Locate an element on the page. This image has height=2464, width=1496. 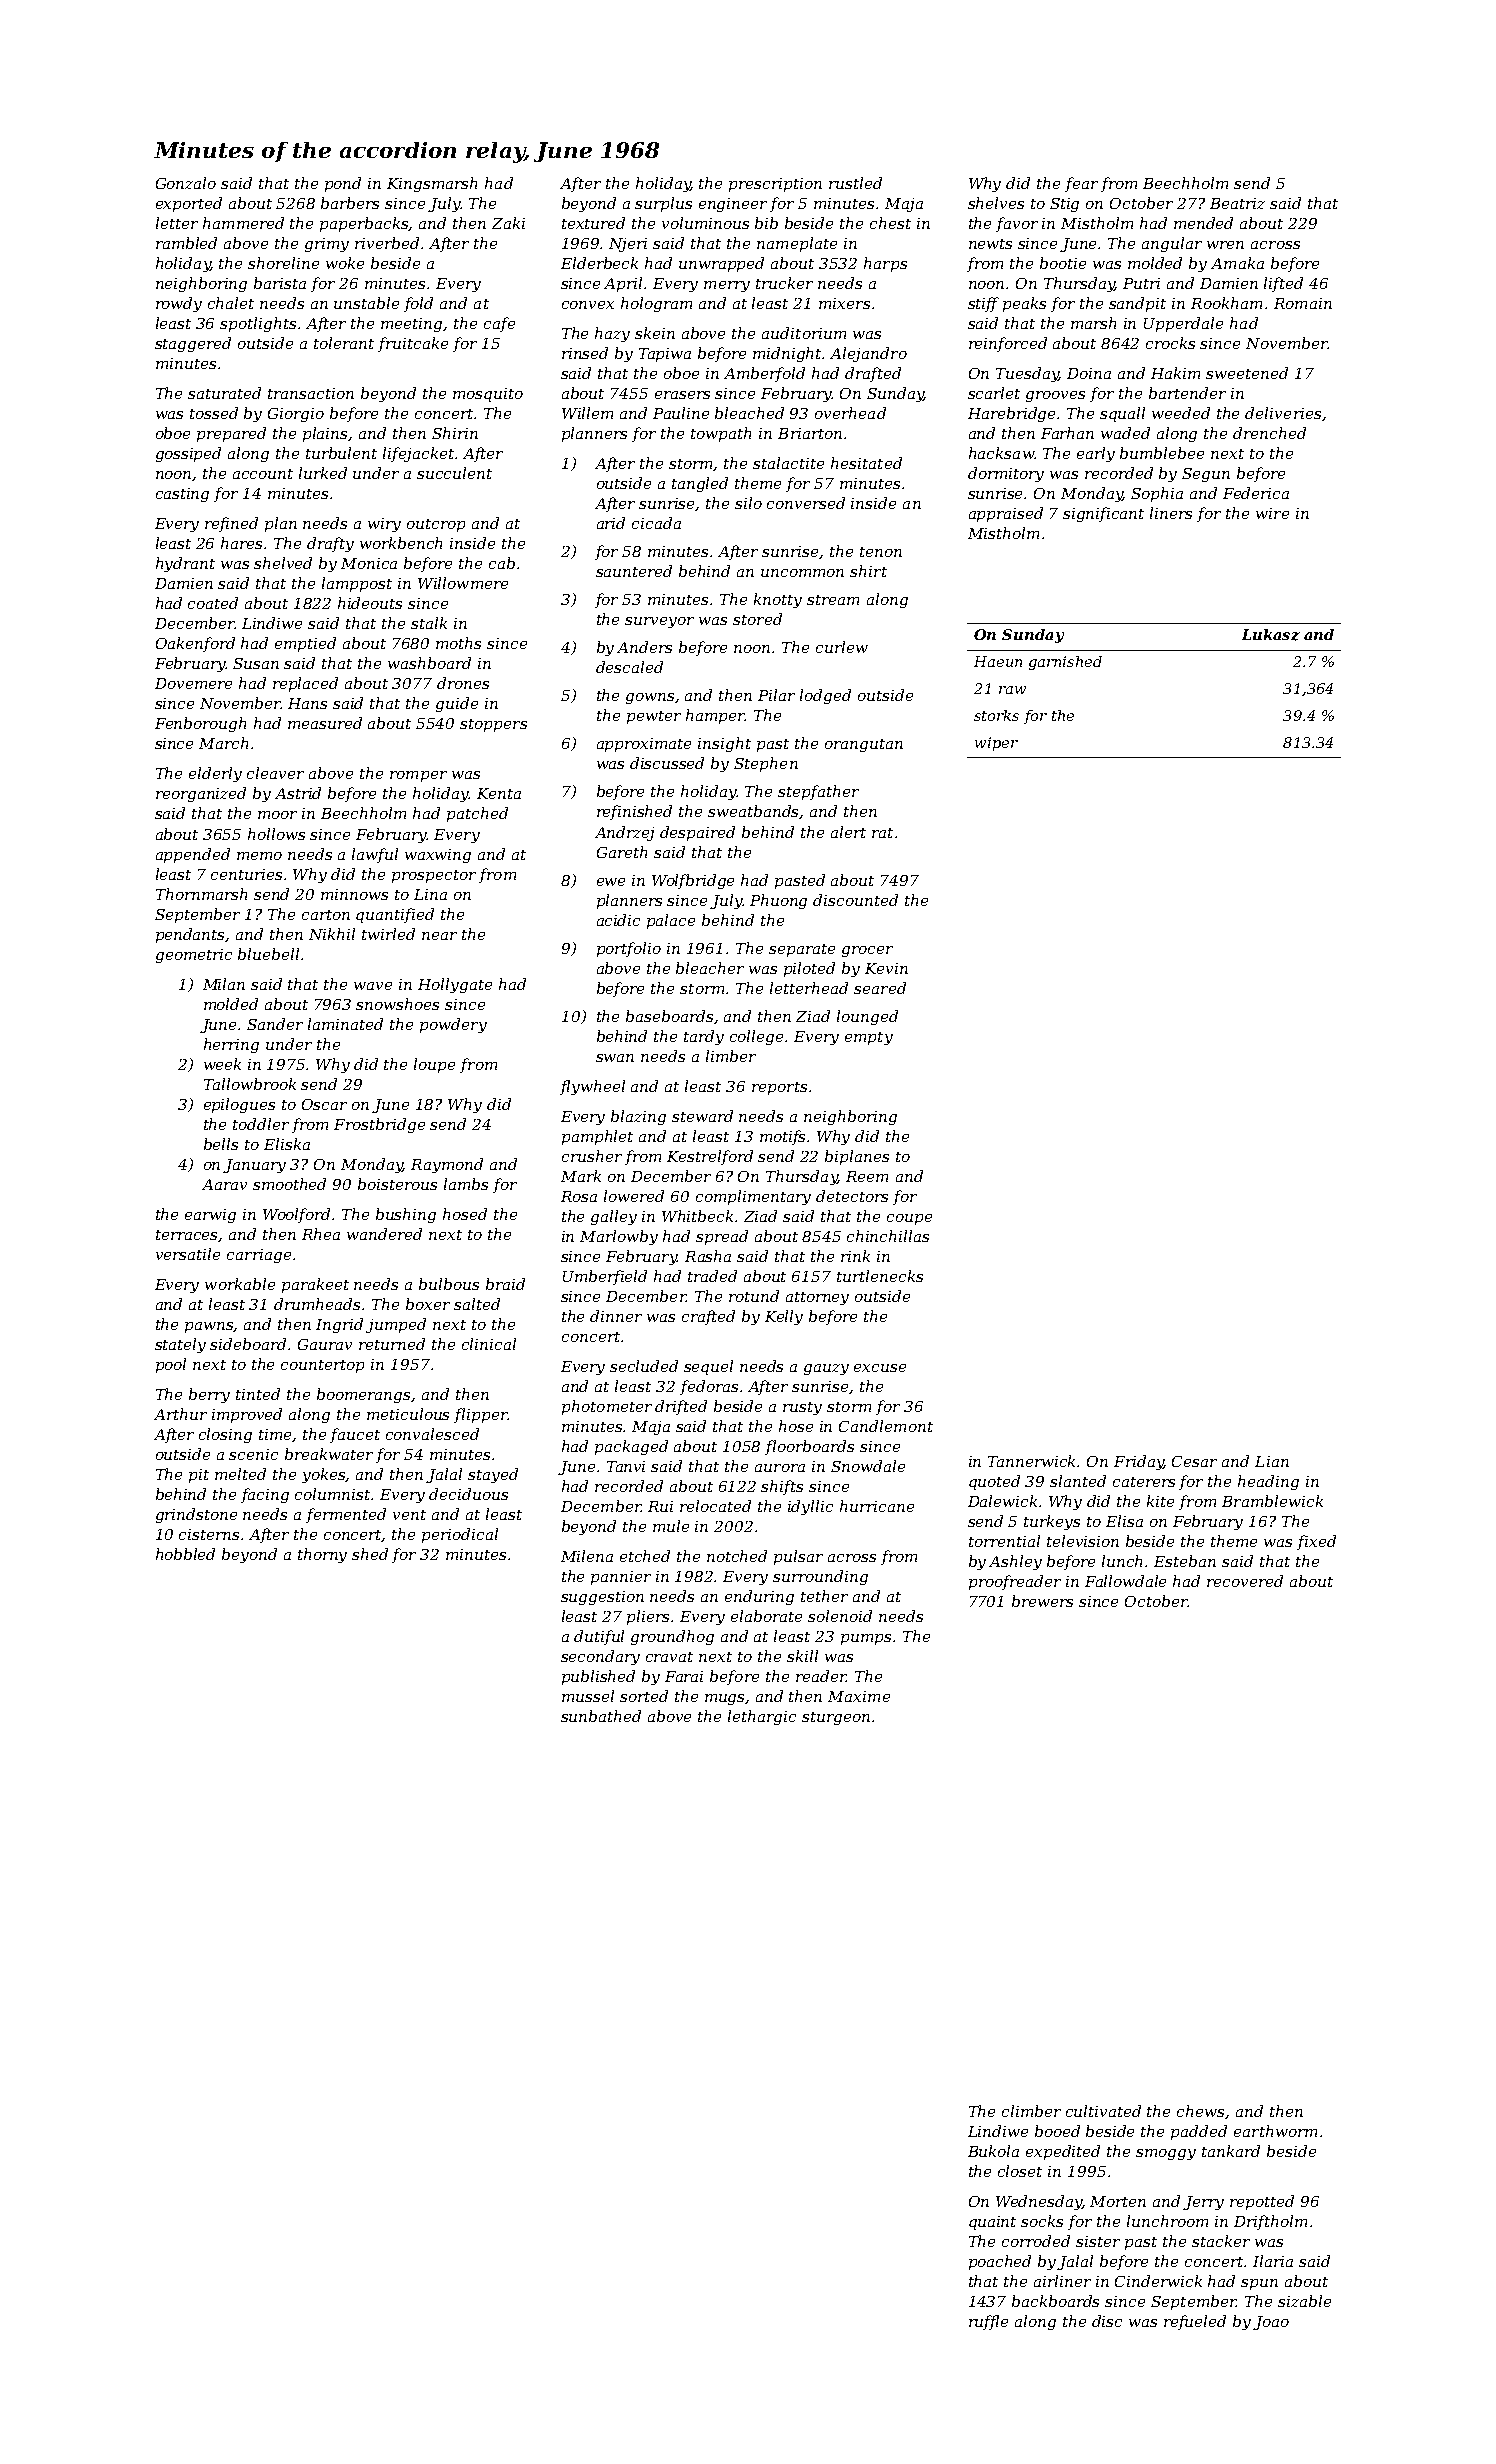
ruffle is located at coordinates (988, 2322).
